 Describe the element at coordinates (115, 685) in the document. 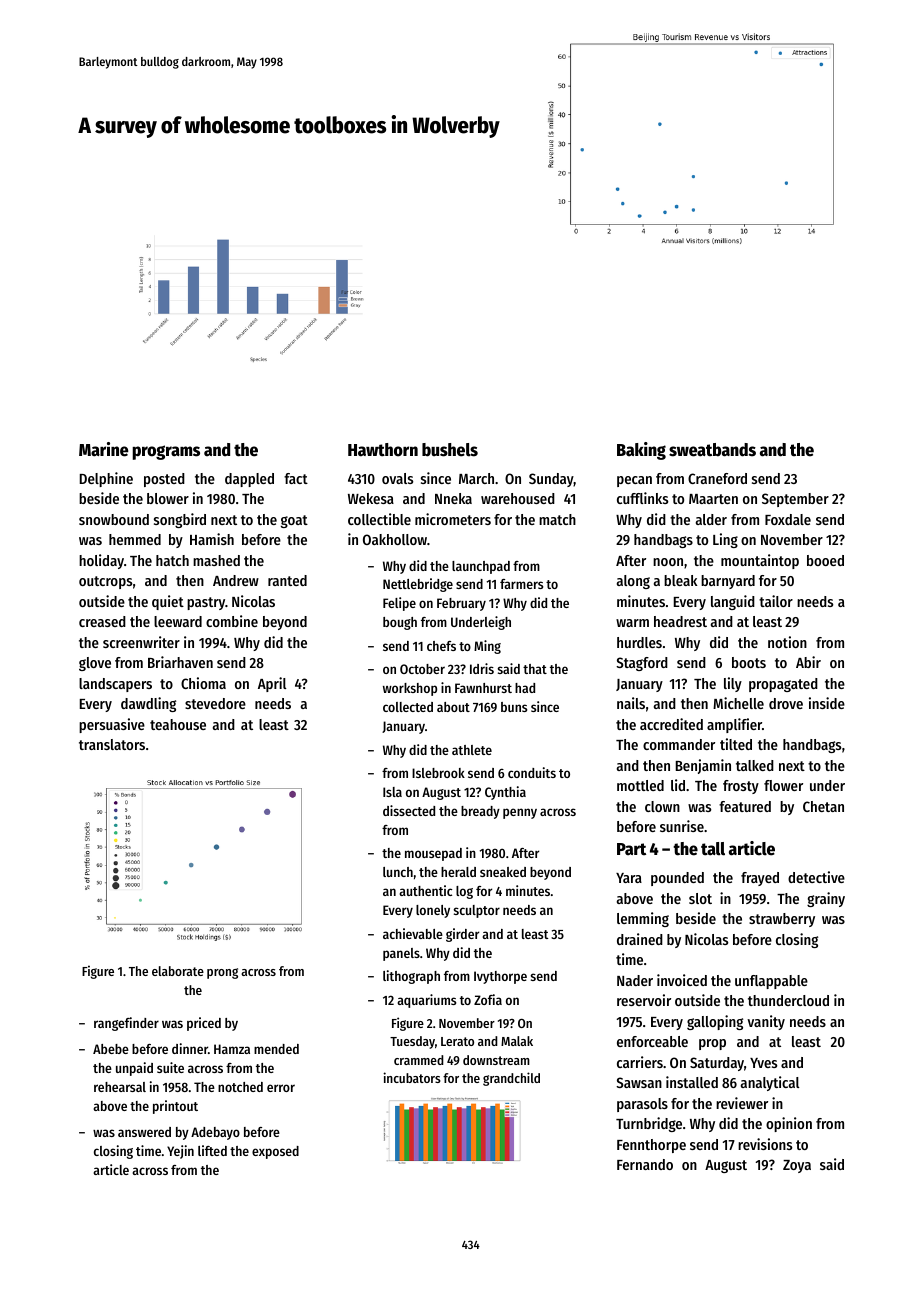

I see `landscapers` at that location.
